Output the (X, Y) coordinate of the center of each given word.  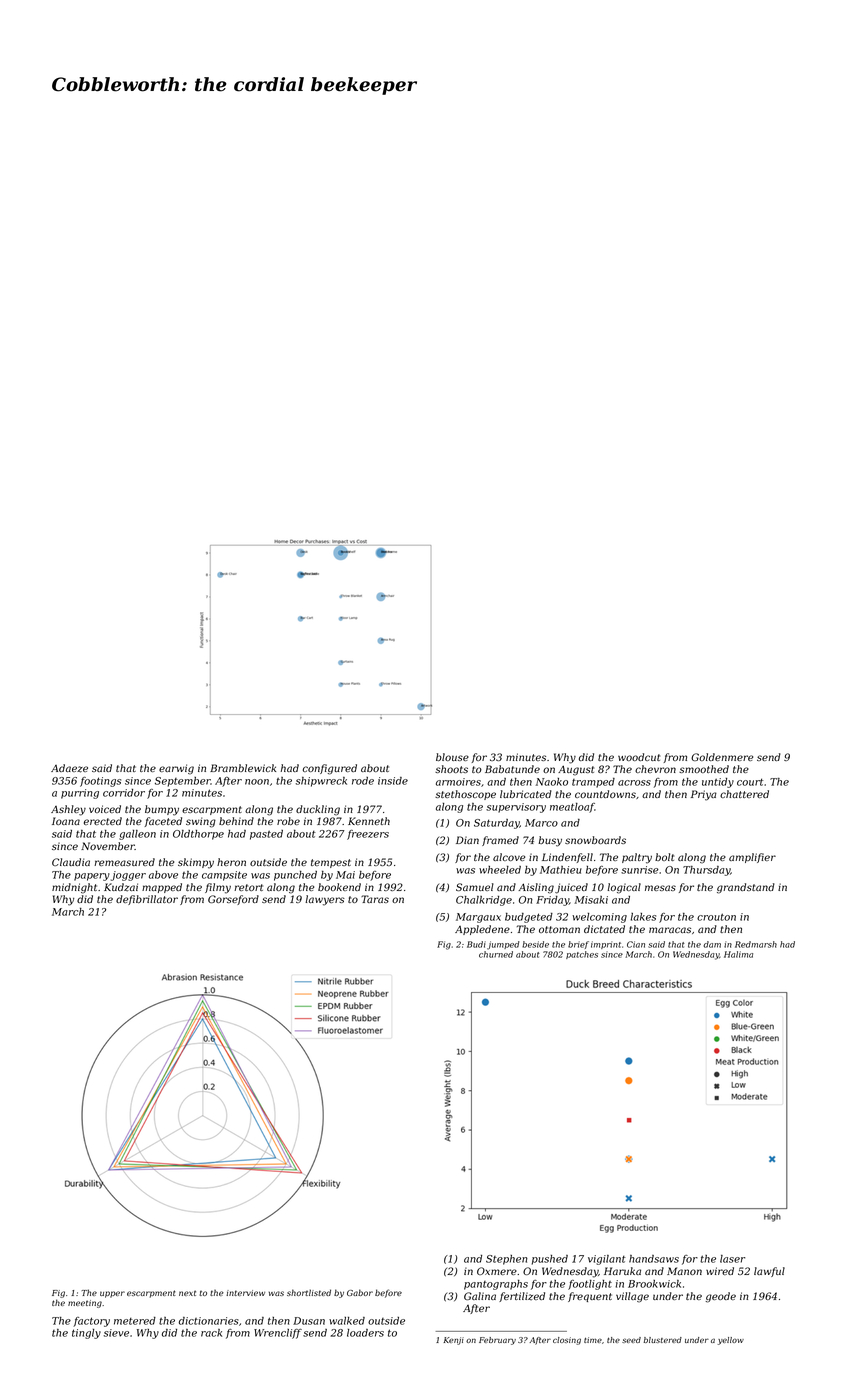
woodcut (639, 757)
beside (535, 944)
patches (582, 955)
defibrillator (147, 900)
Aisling (536, 888)
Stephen (507, 1260)
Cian (636, 944)
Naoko (552, 782)
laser (732, 1259)
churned (496, 954)
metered (135, 1321)
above (163, 875)
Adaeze (69, 768)
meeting (85, 1304)
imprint (606, 945)
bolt (664, 857)
